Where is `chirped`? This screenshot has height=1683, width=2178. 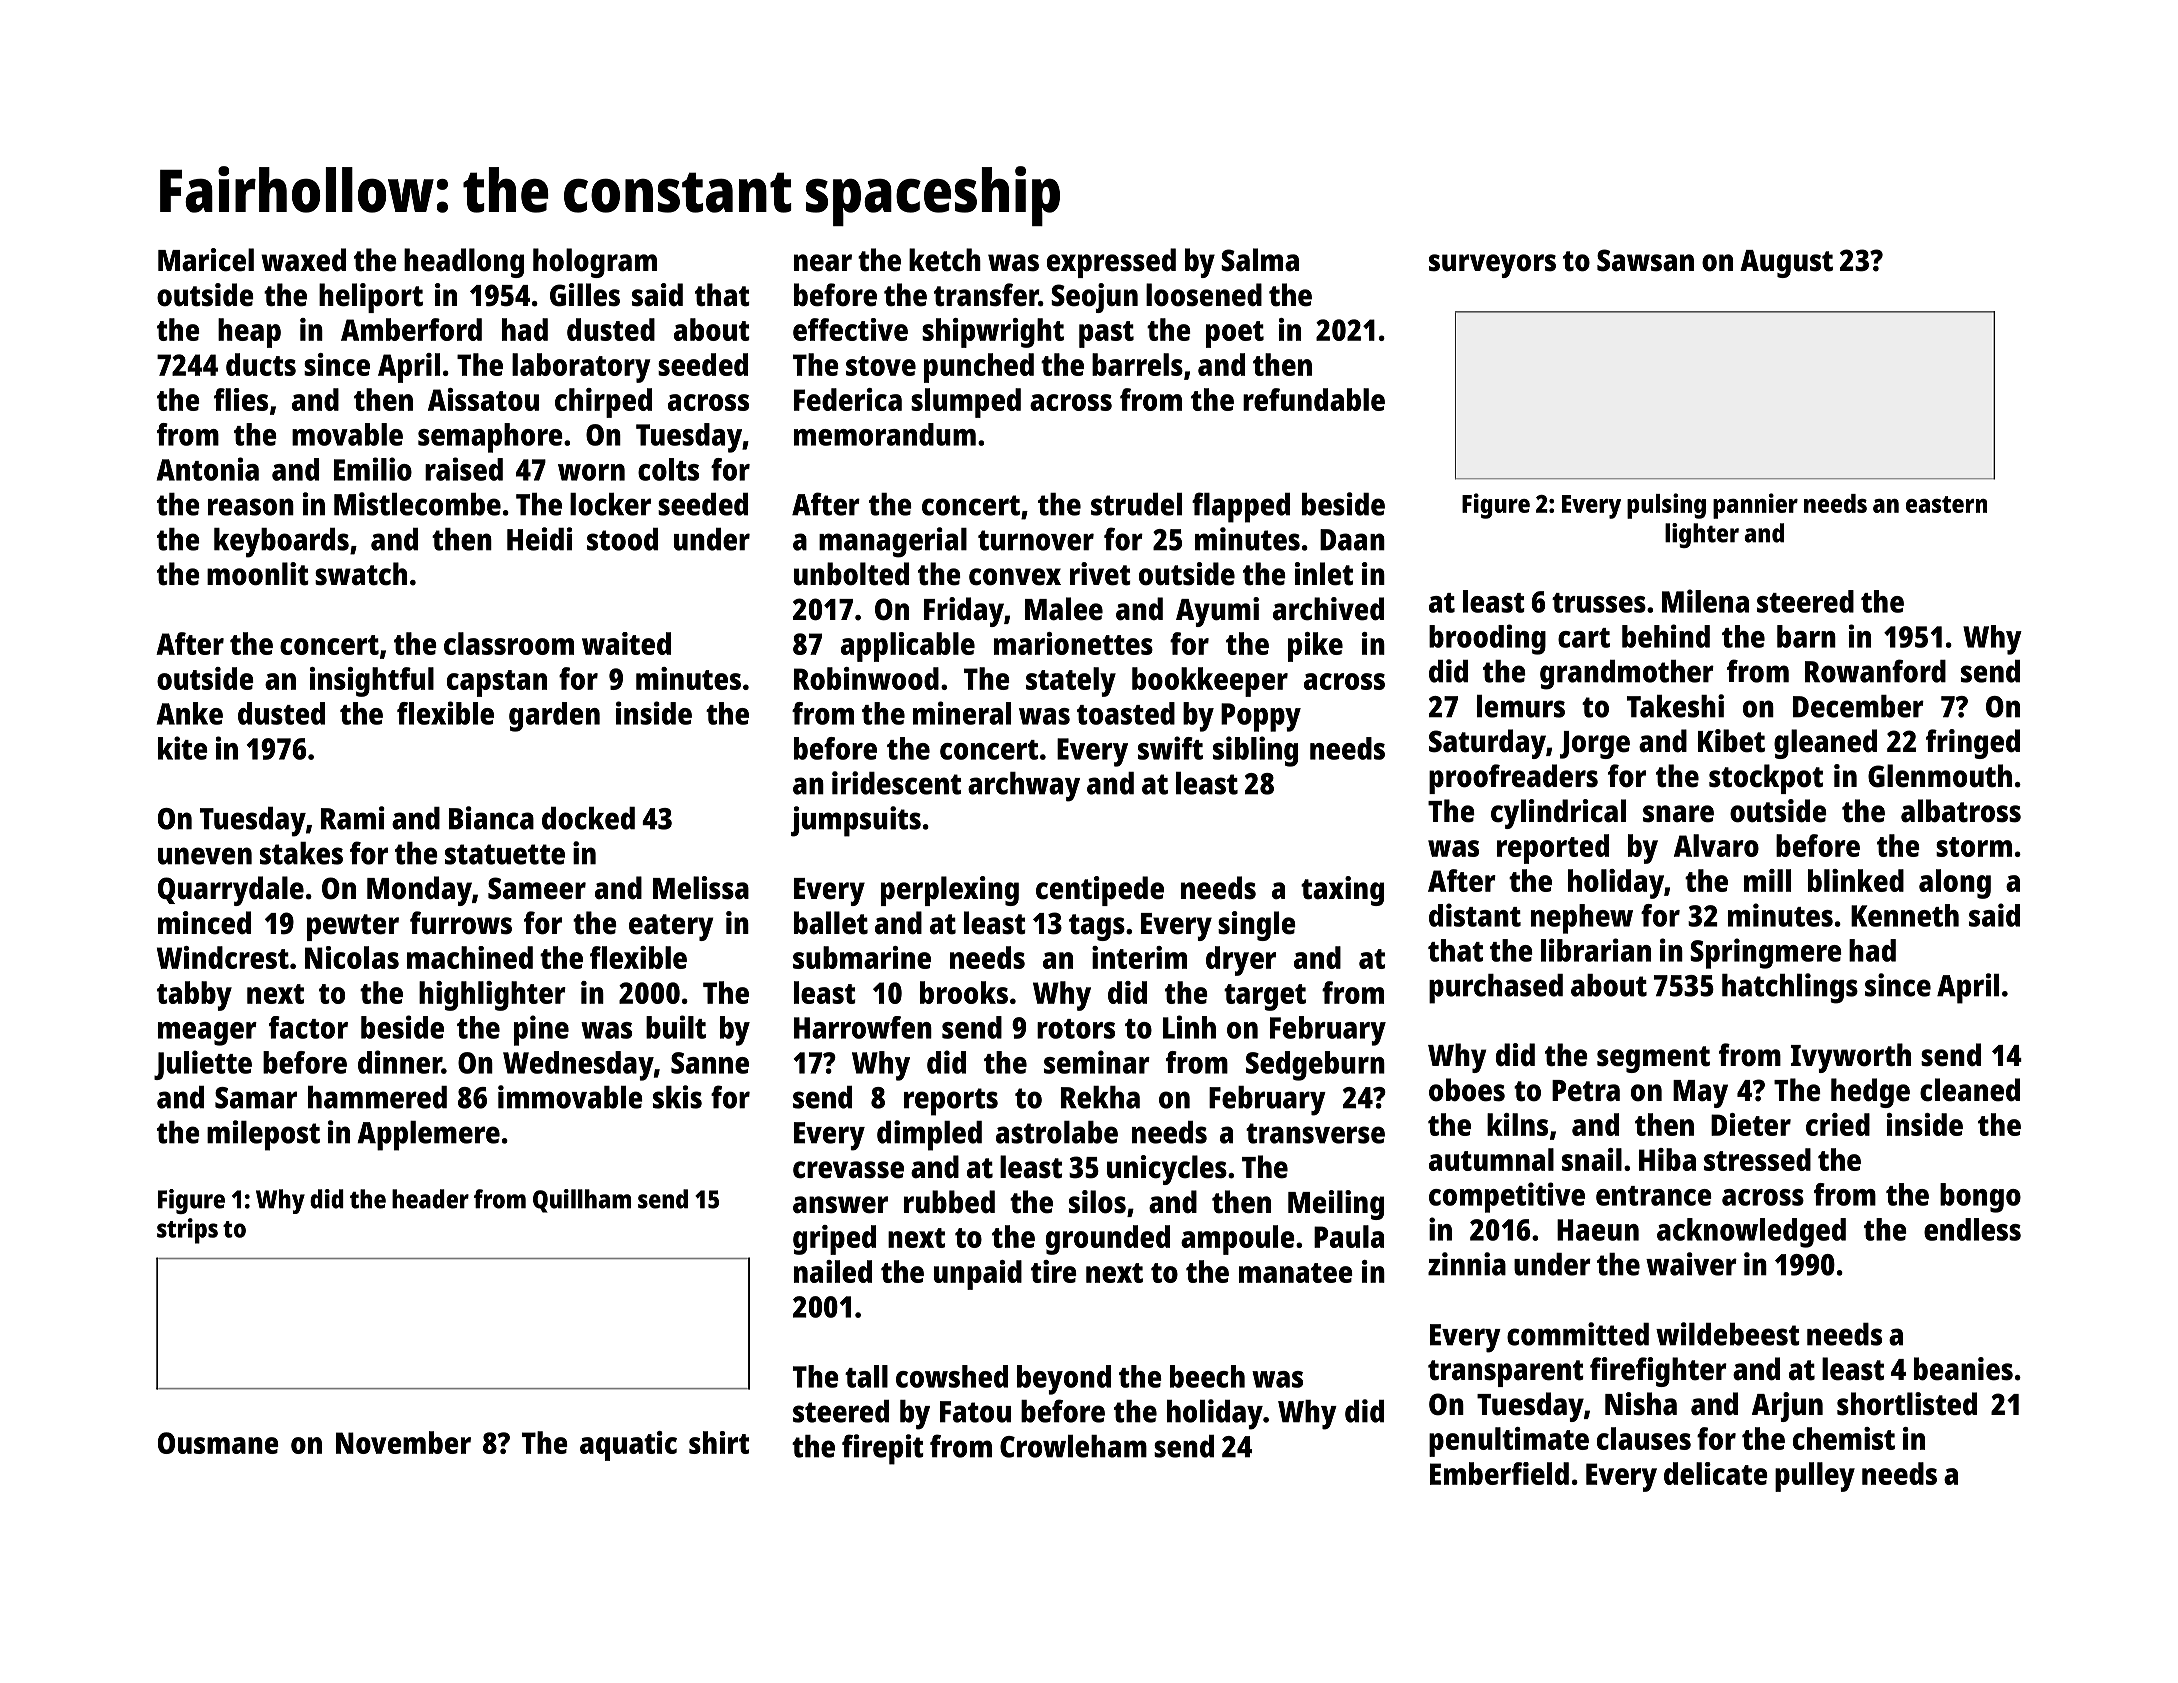
chirped is located at coordinates (603, 403).
